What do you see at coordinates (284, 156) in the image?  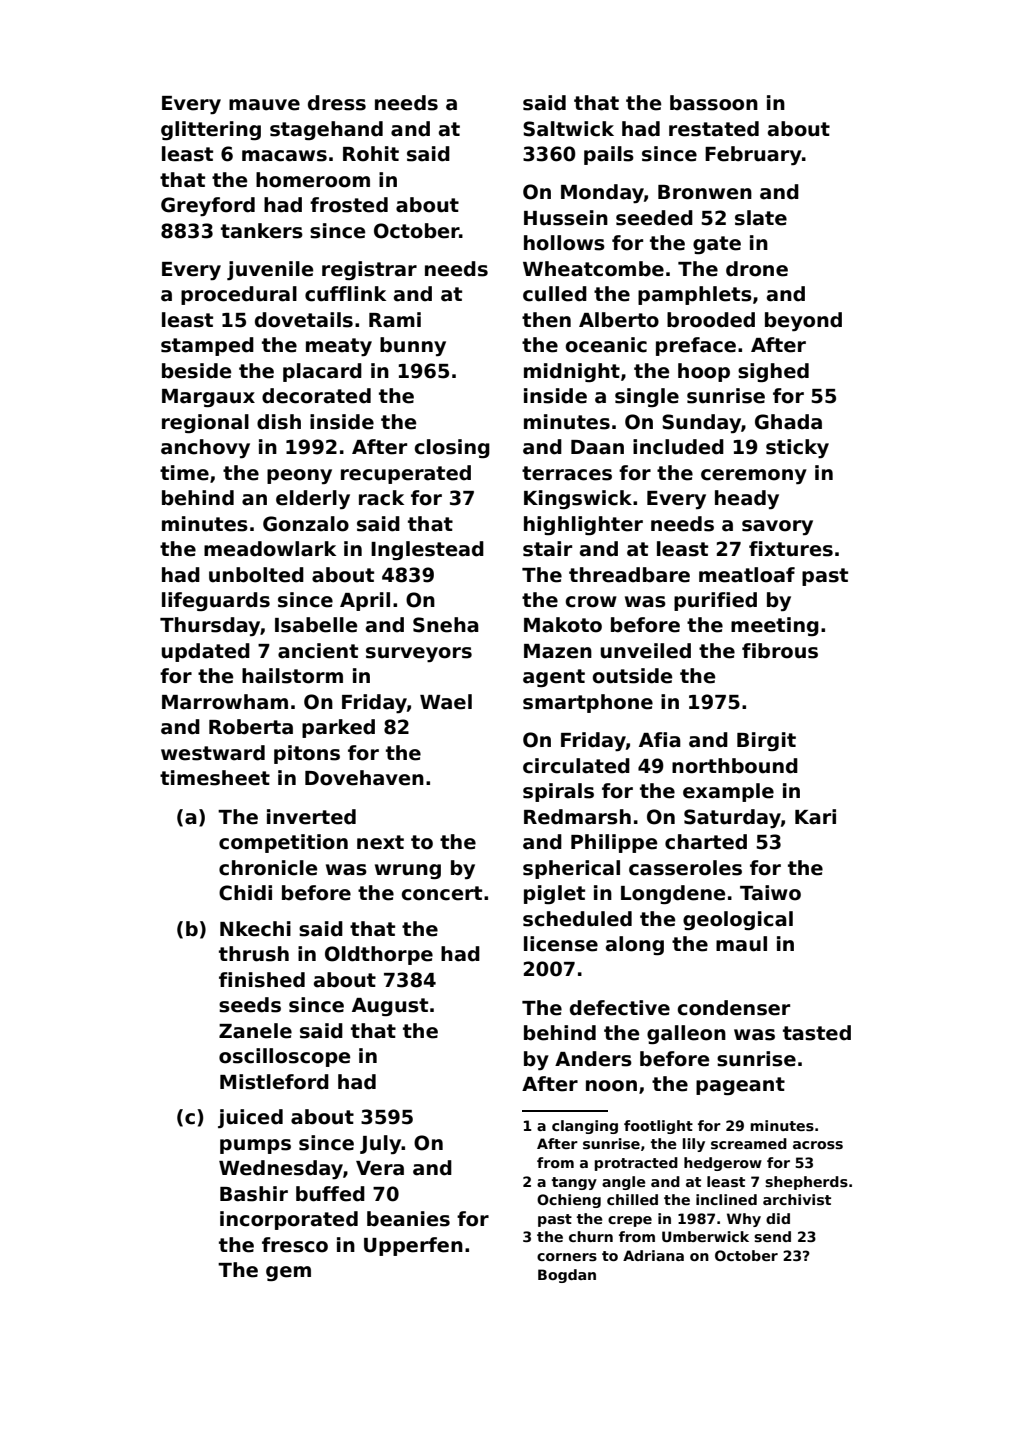 I see `macaws` at bounding box center [284, 156].
